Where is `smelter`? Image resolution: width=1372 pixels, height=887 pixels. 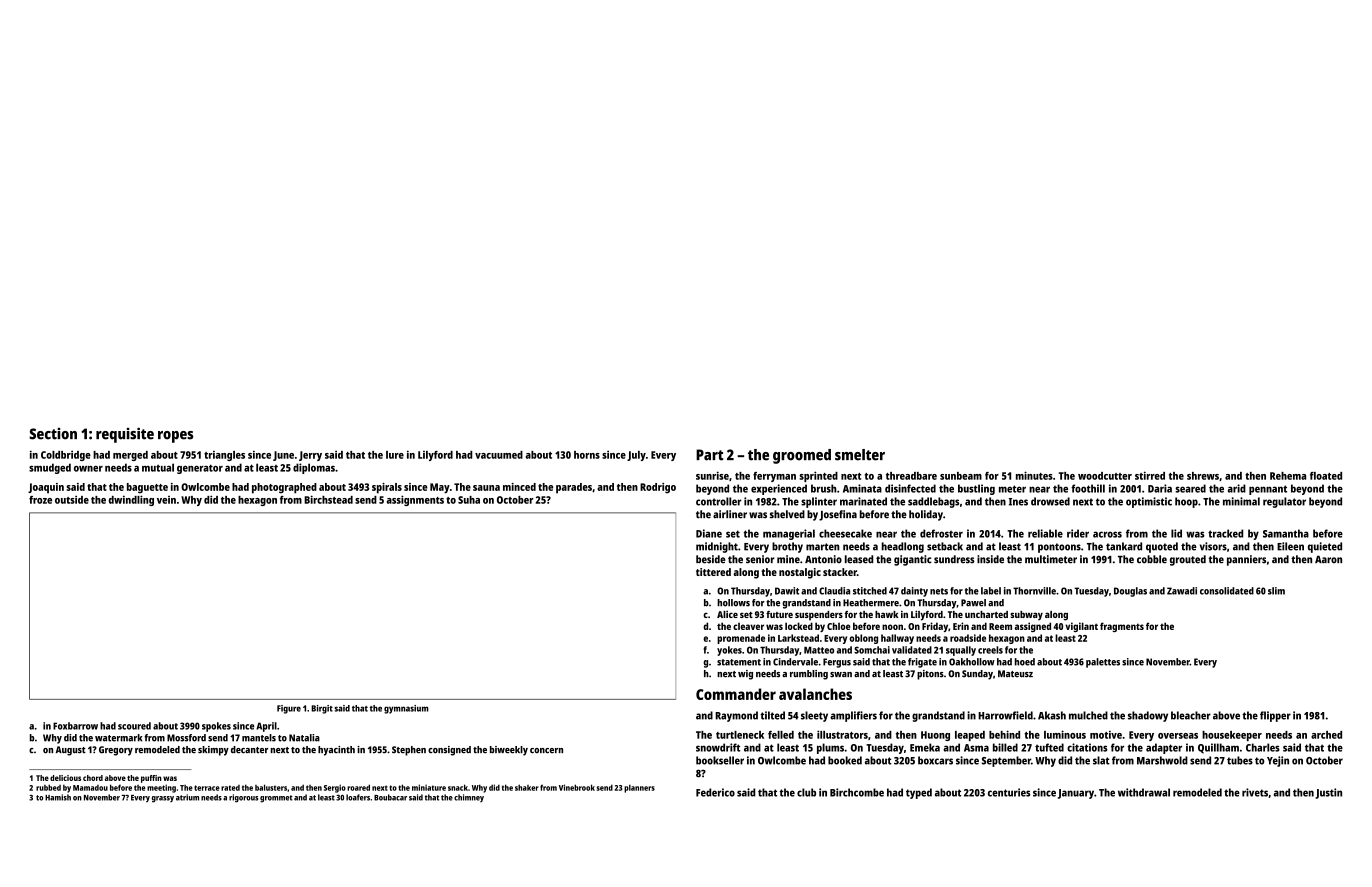
smelter is located at coordinates (860, 455).
